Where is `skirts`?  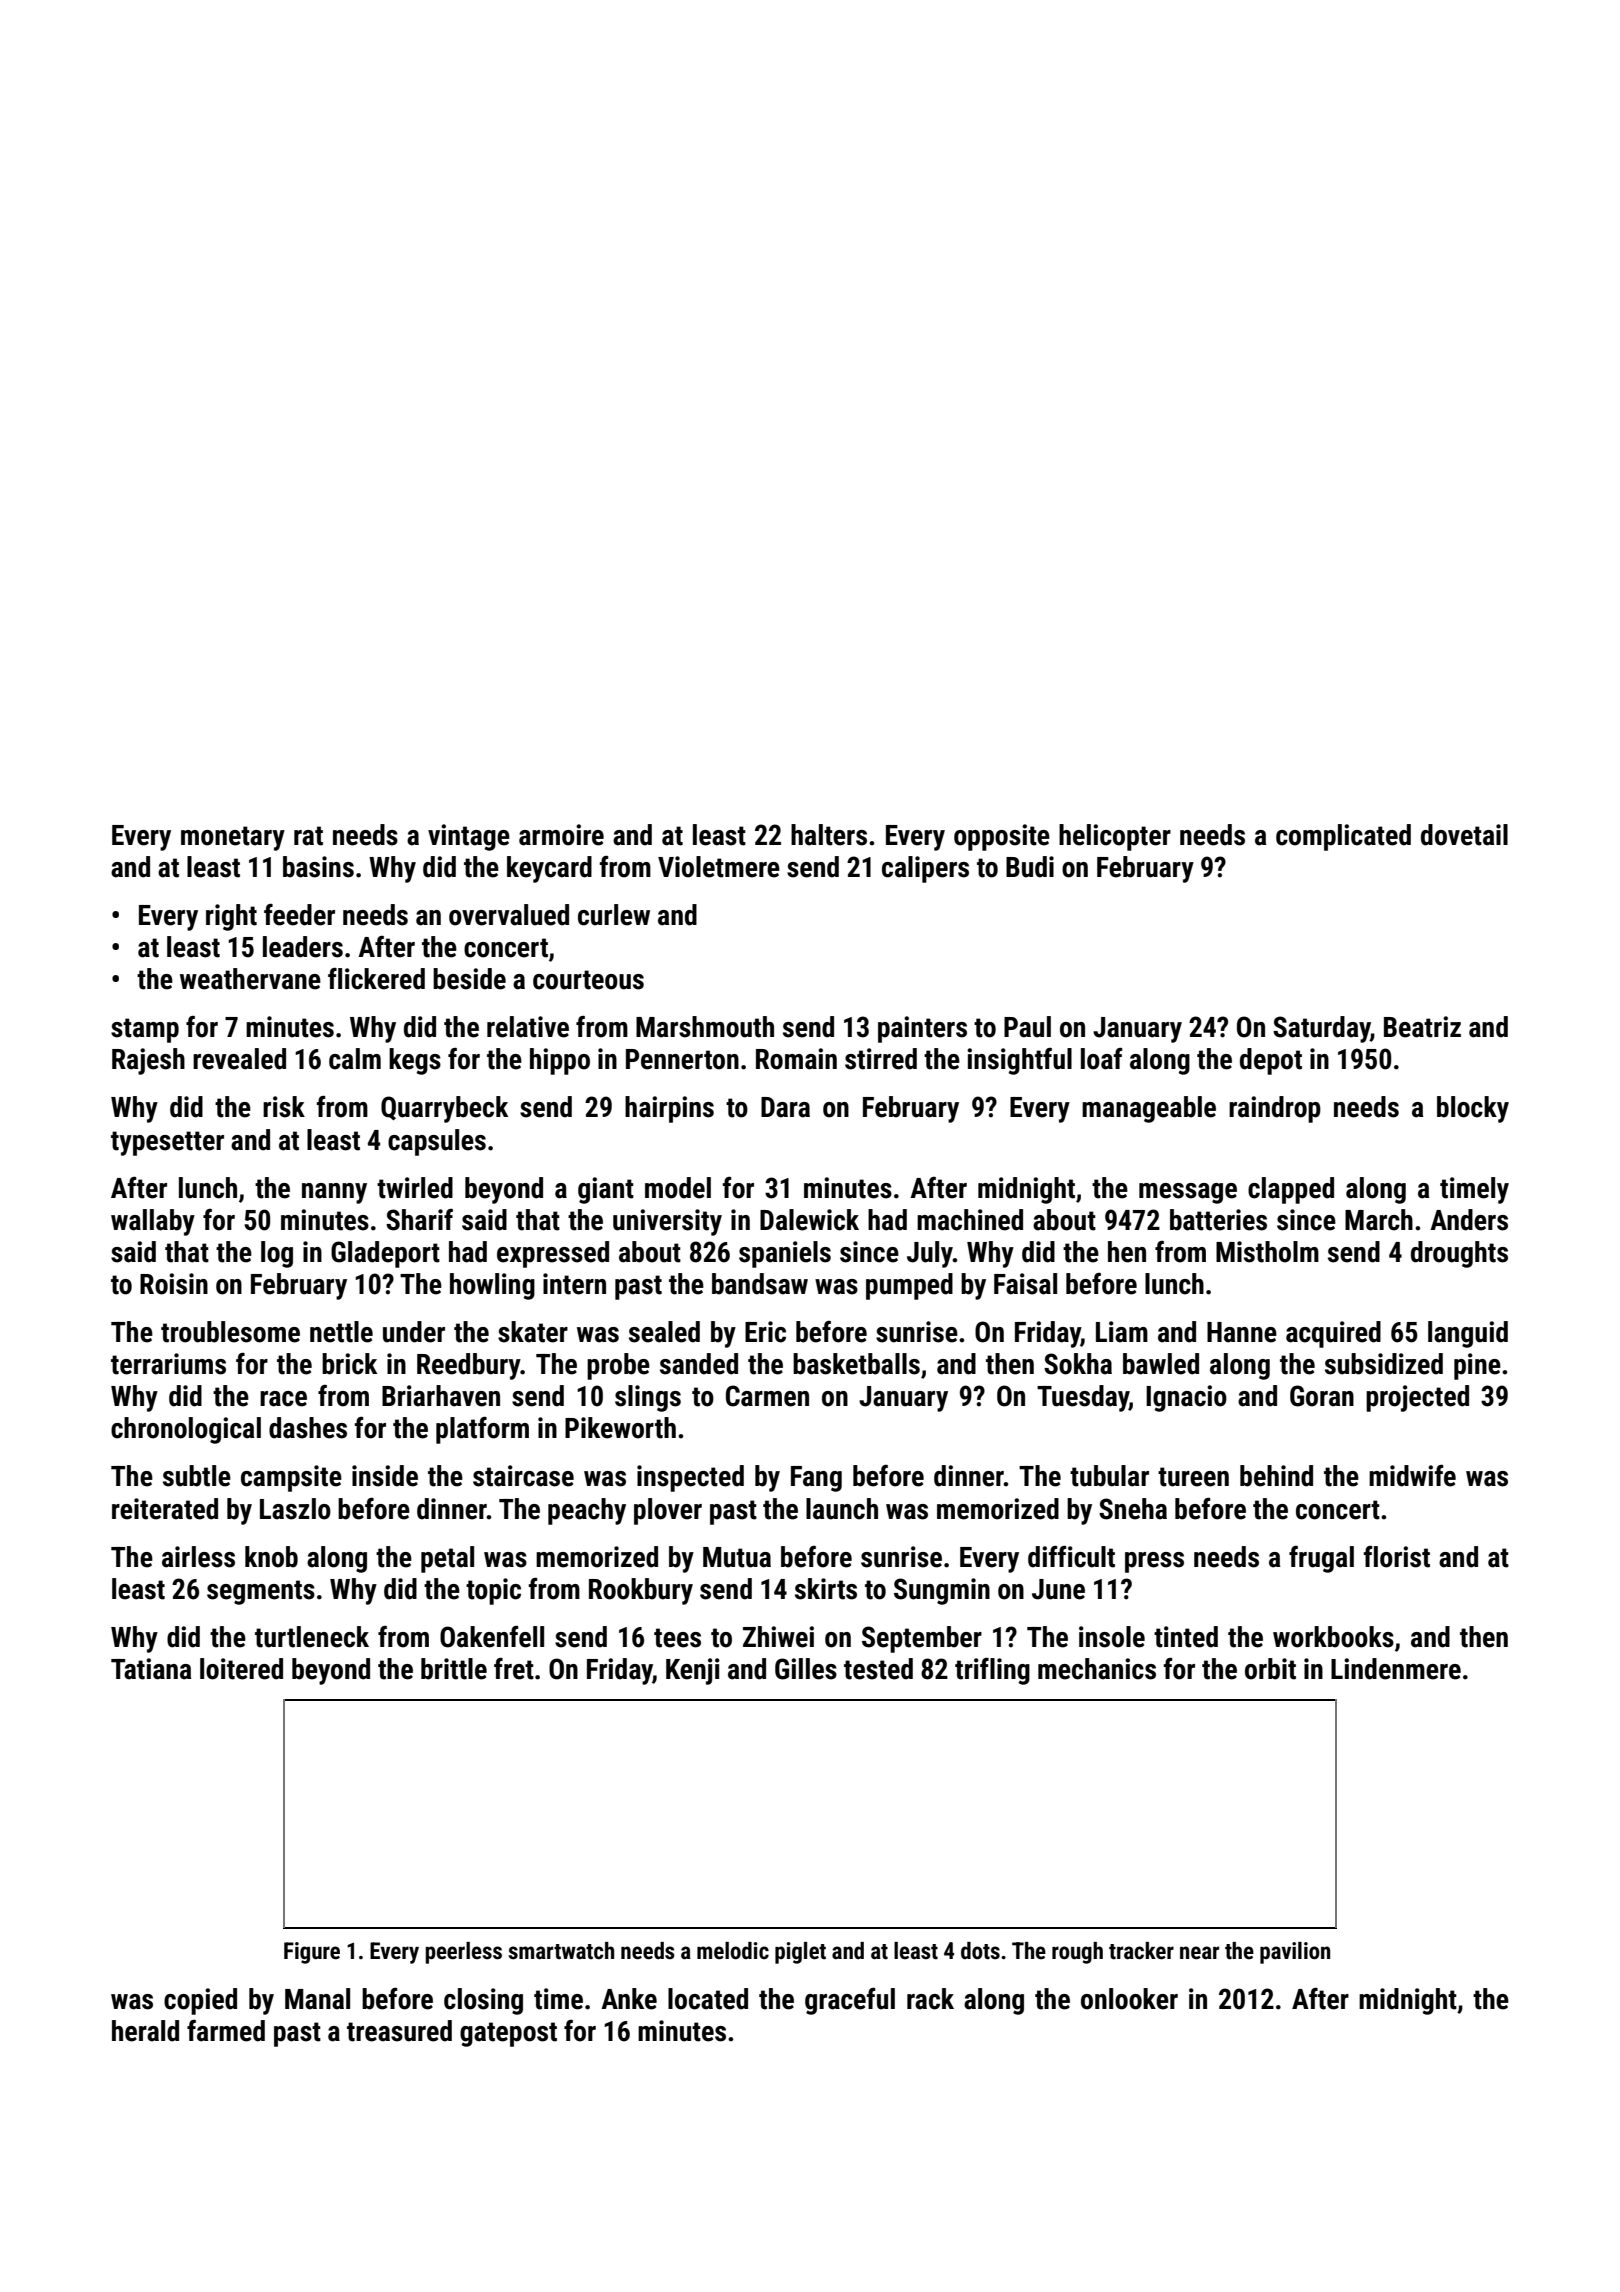
skirts is located at coordinates (826, 1589).
